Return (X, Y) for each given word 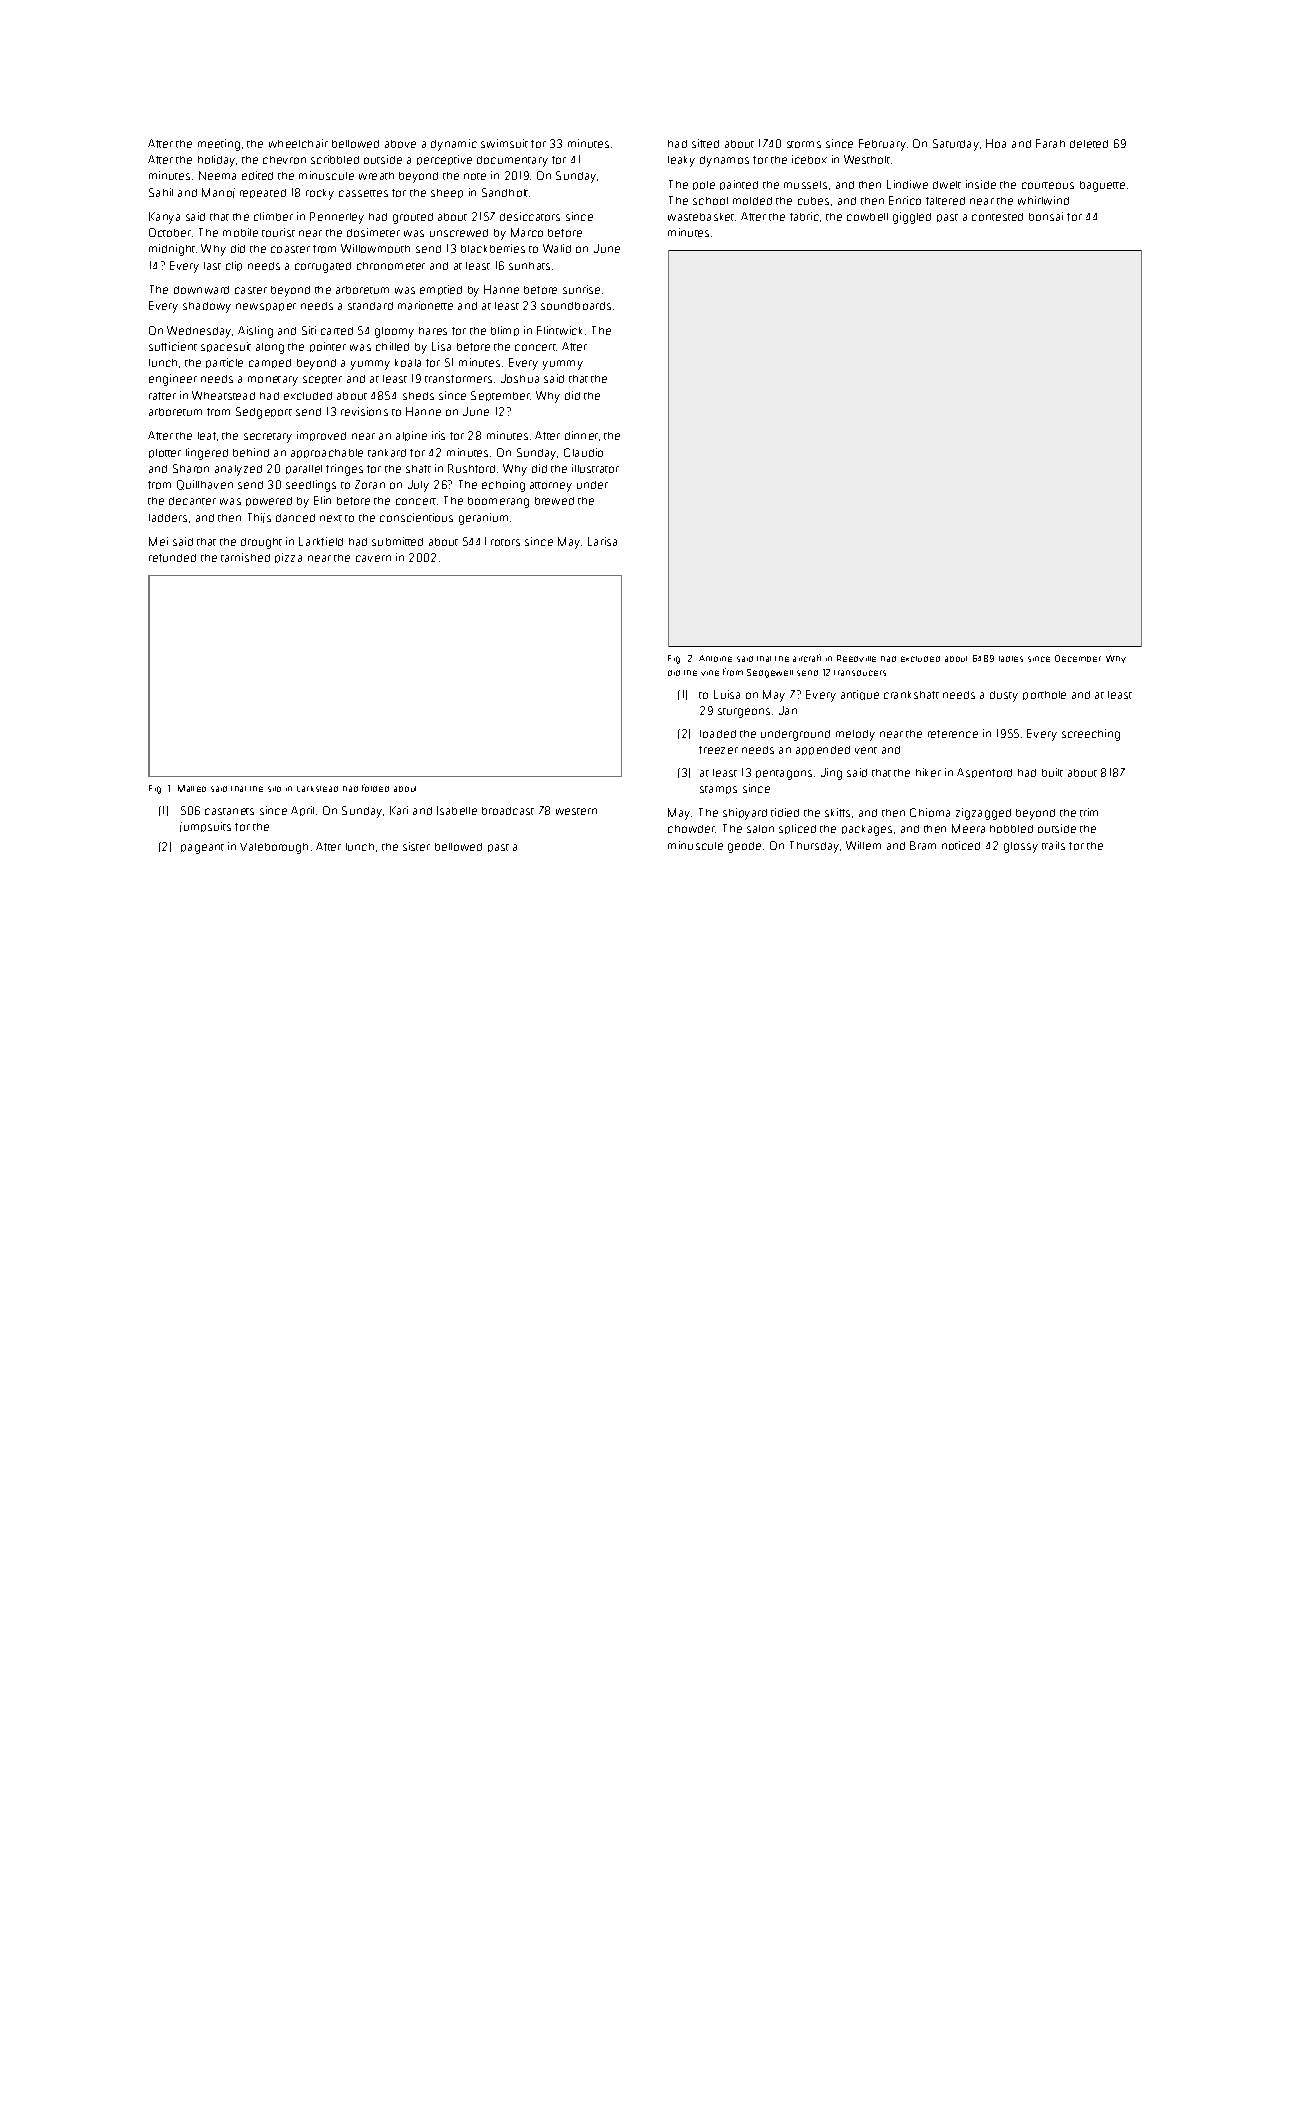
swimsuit (504, 143)
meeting (219, 145)
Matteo (192, 788)
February (882, 145)
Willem (863, 845)
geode (744, 847)
